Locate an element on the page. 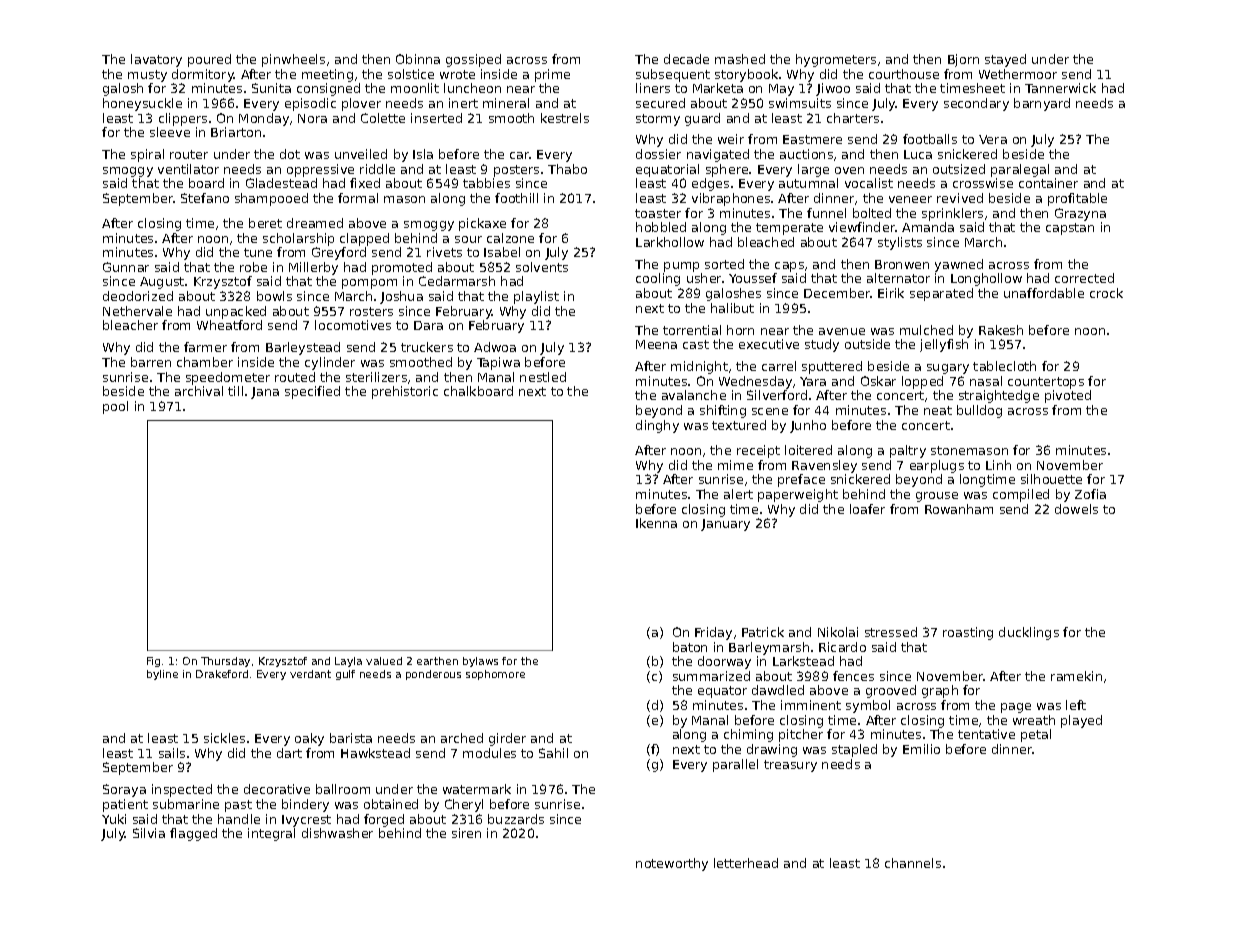  specified is located at coordinates (312, 392).
